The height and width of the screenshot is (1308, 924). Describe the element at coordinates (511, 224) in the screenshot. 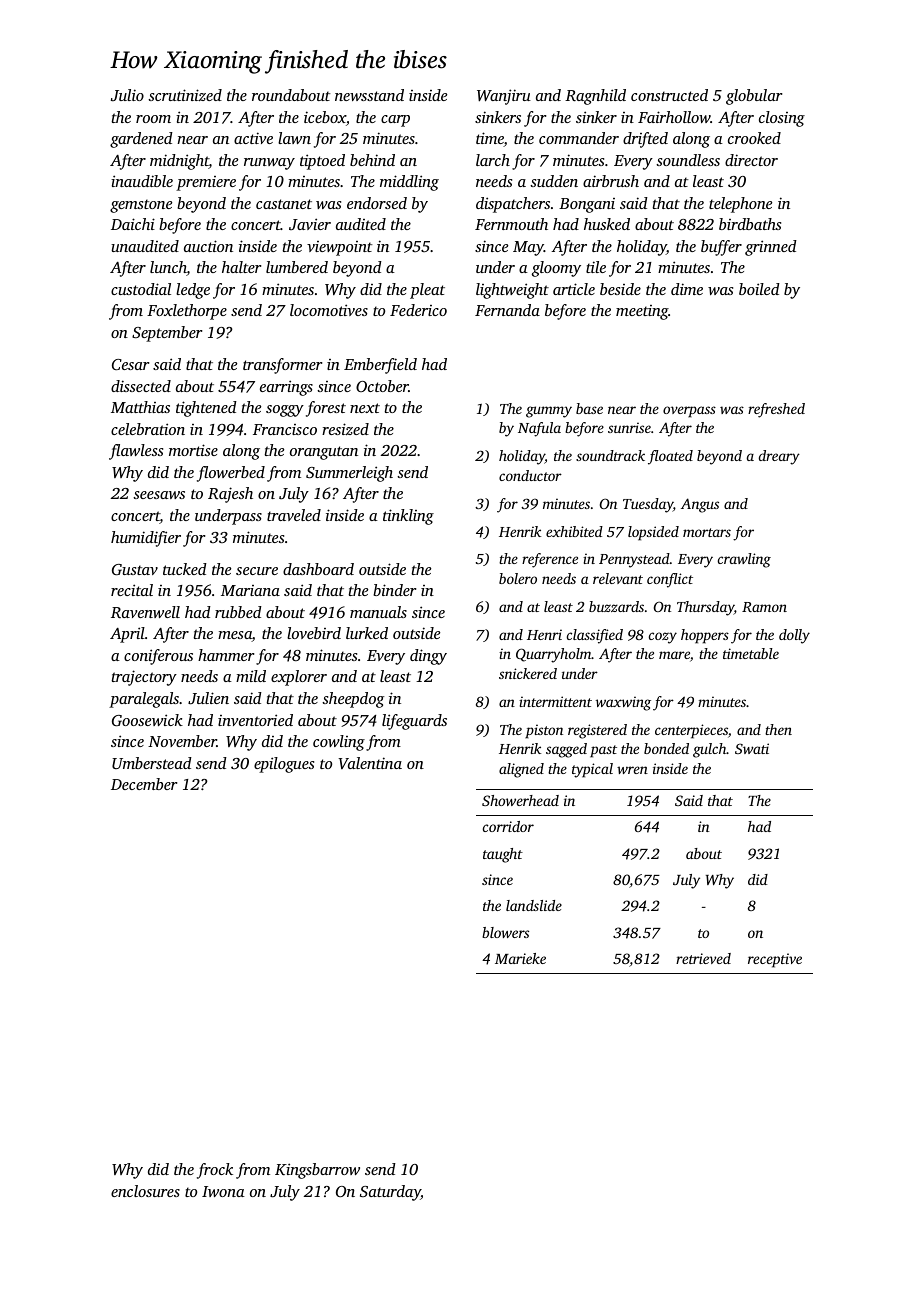

I see `Fernmouth` at that location.
